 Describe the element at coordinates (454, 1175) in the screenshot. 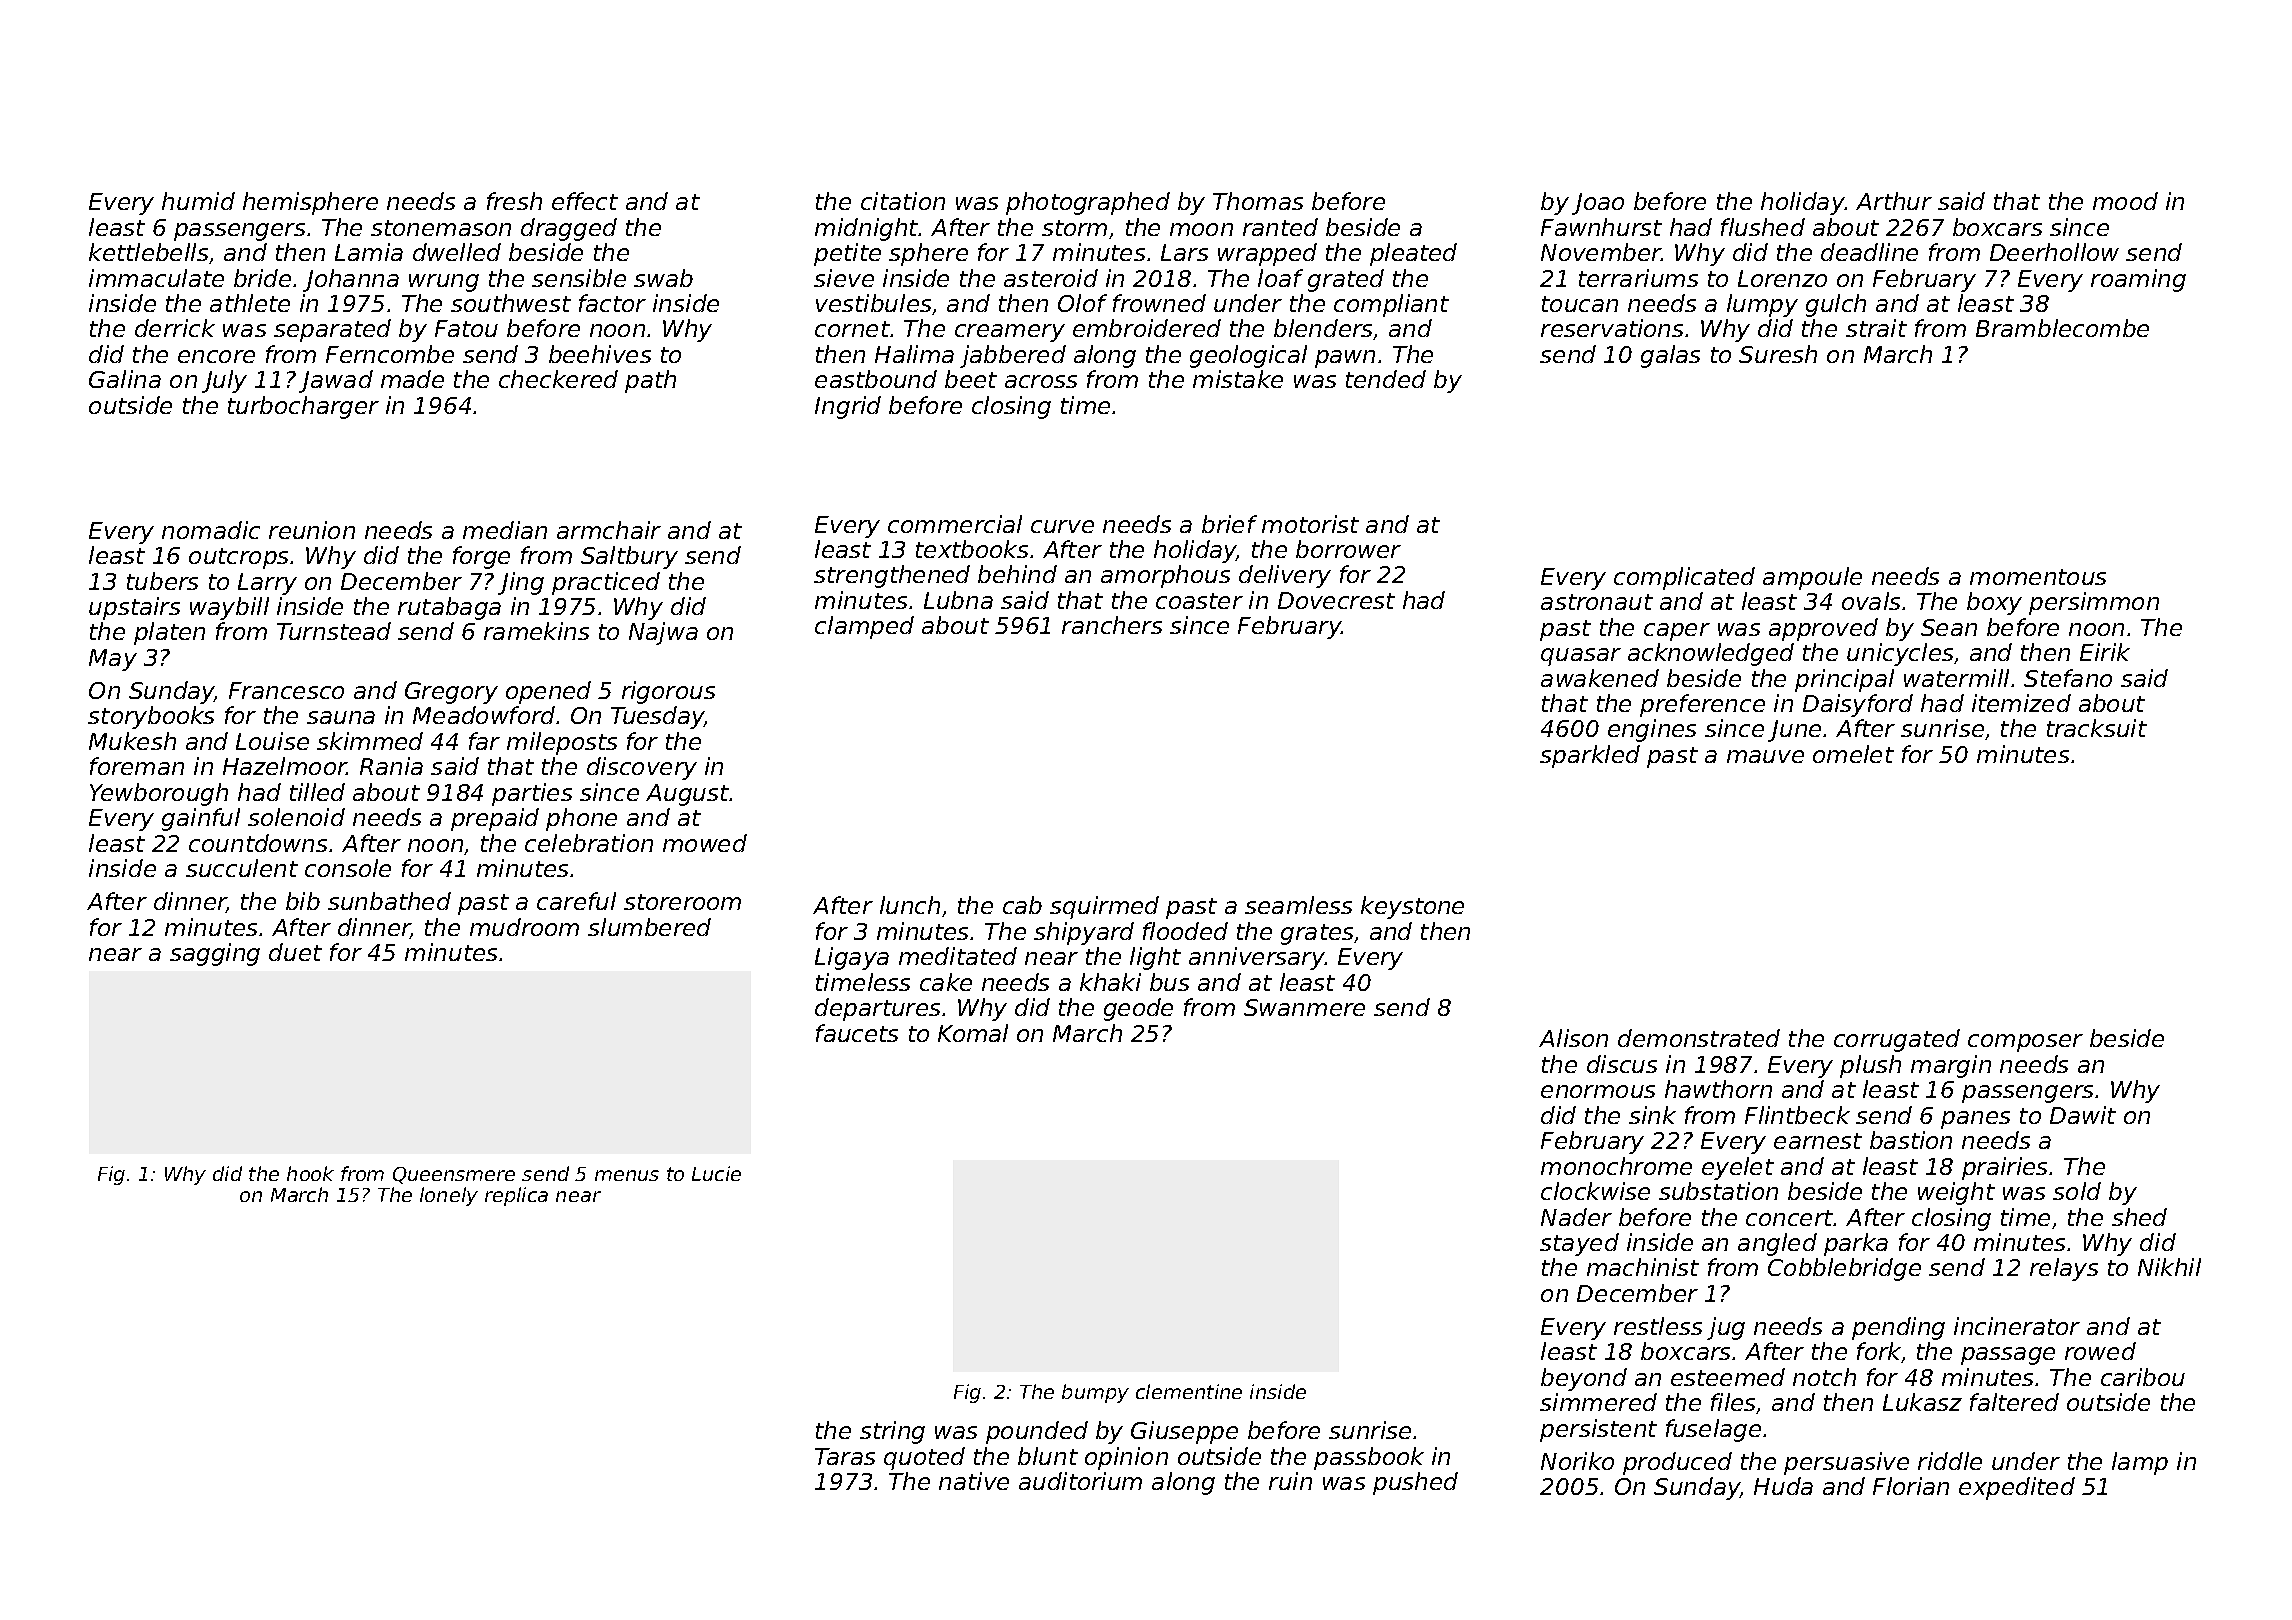

I see `Queensmere` at that location.
